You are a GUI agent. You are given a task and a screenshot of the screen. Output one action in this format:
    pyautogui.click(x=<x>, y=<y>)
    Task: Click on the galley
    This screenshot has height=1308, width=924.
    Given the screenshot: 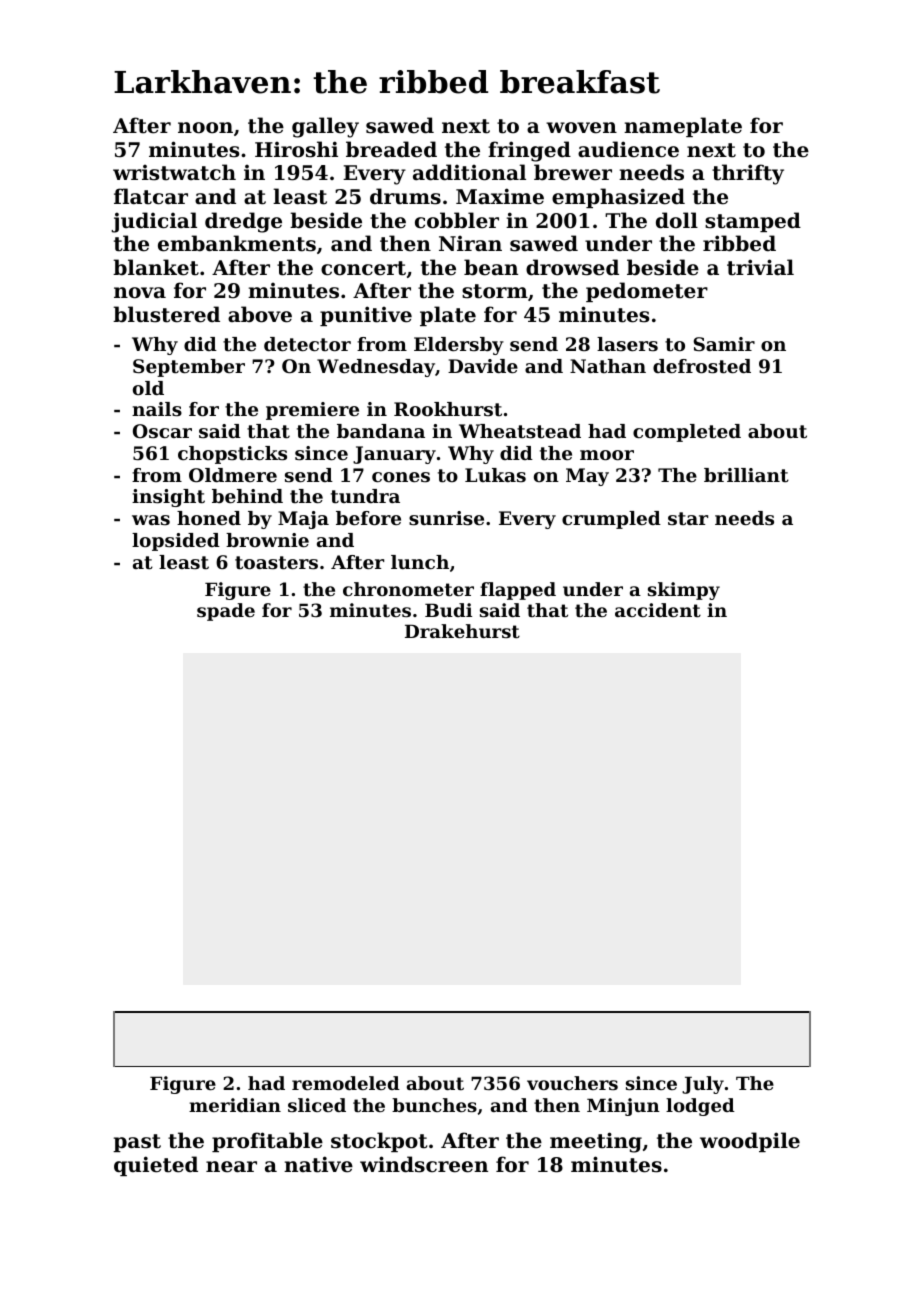 What is the action you would take?
    pyautogui.click(x=325, y=127)
